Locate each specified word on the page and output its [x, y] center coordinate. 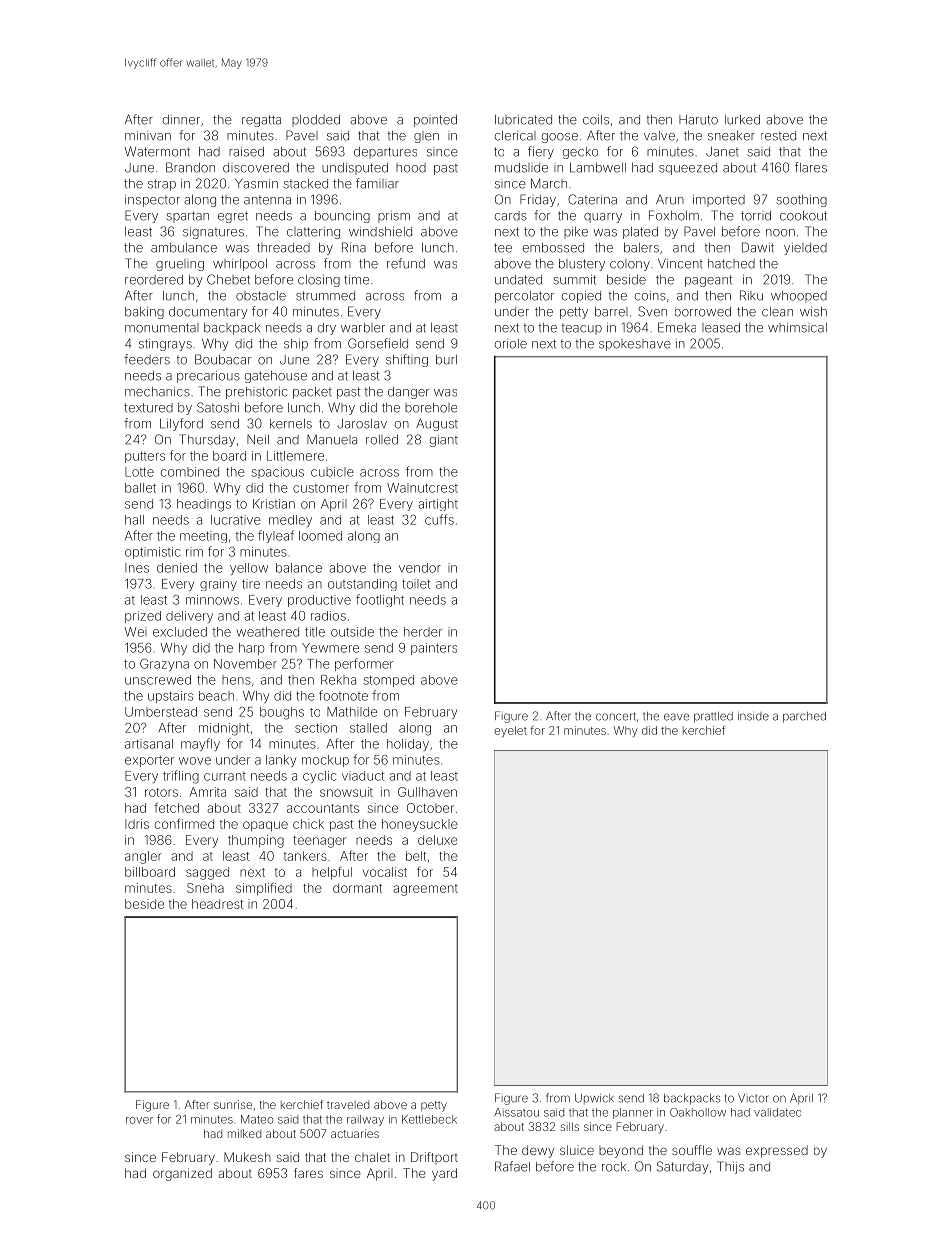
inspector [152, 201]
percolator [524, 297]
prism [394, 217]
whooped [799, 297]
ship [296, 345]
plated [640, 233]
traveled [348, 1105]
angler [143, 857]
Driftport [434, 1158]
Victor [753, 1098]
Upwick [594, 1098]
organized [182, 1174]
